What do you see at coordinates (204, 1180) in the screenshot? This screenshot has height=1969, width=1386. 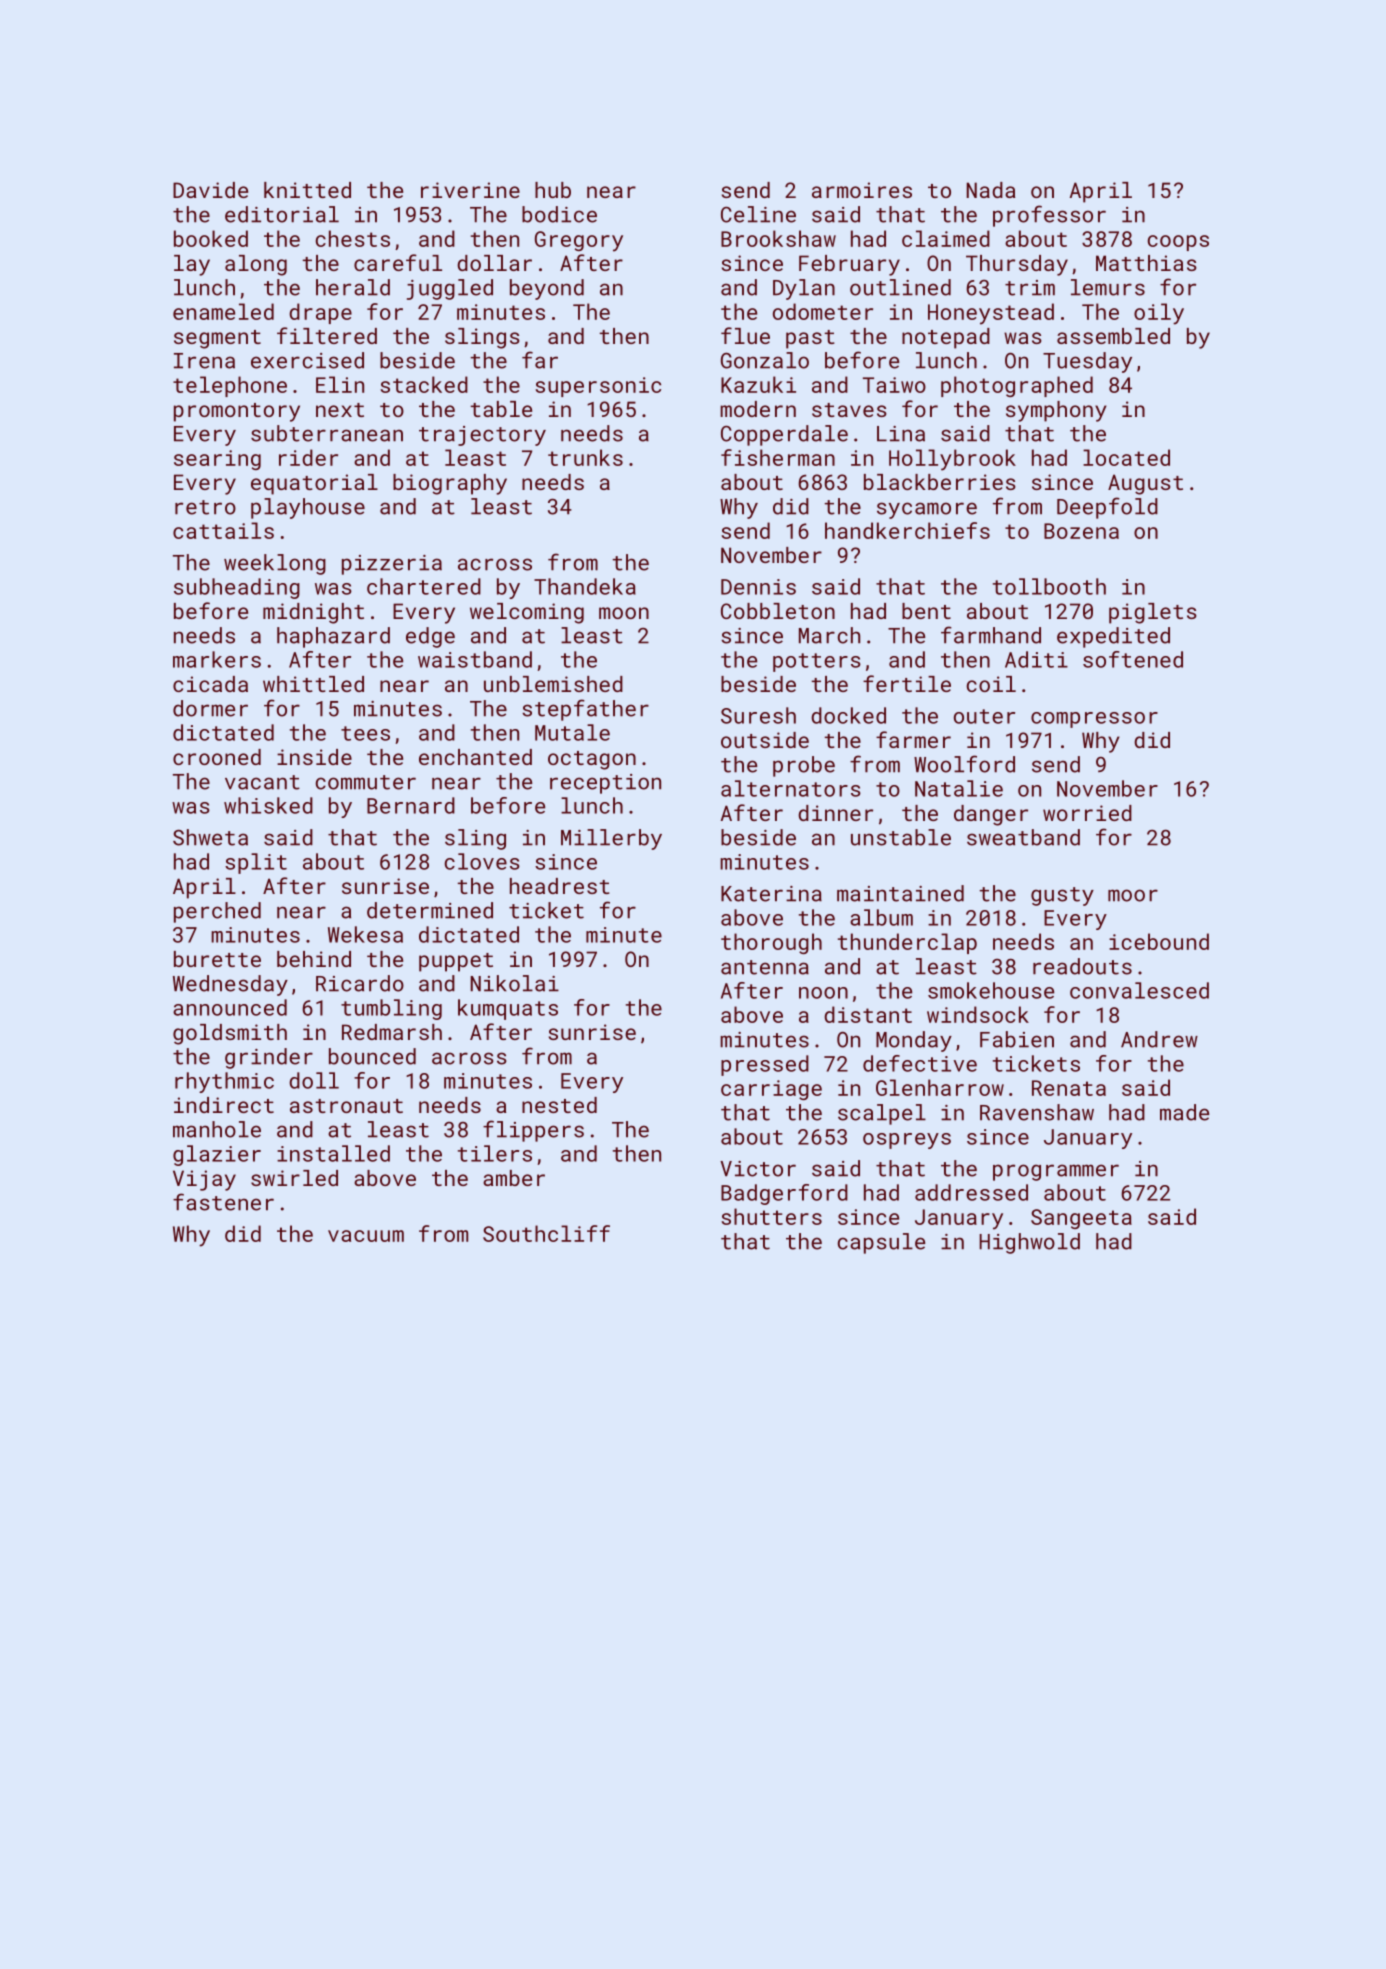 I see `Vijay` at bounding box center [204, 1180].
